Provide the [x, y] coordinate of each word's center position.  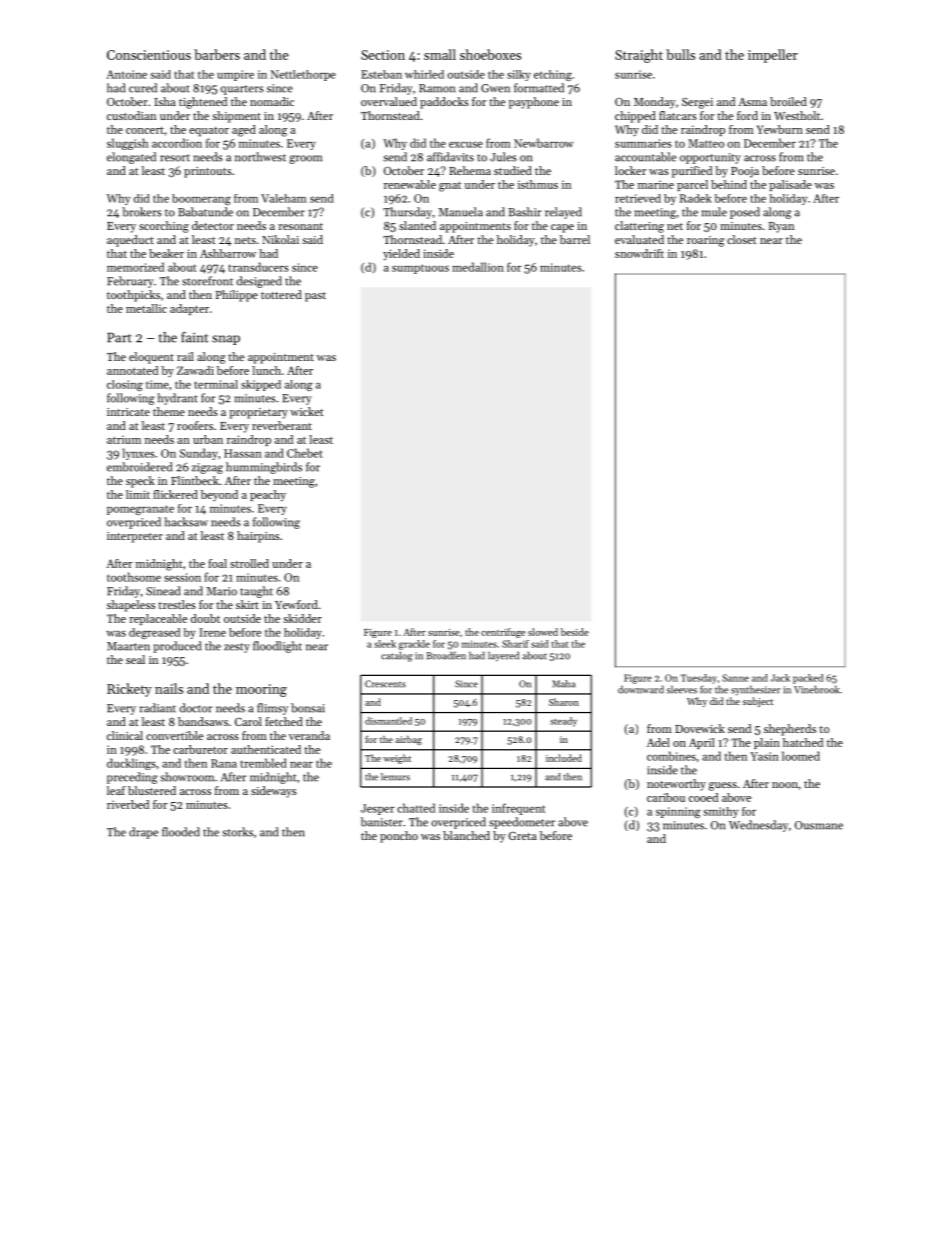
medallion [478, 267]
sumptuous [420, 269]
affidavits [450, 157]
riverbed [128, 804]
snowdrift [639, 253]
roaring [705, 241]
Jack [780, 678]
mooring [261, 690]
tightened [203, 103]
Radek [696, 198]
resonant [300, 226]
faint [195, 337]
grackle [414, 645]
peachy [268, 496]
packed [808, 679]
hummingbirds [264, 468]
